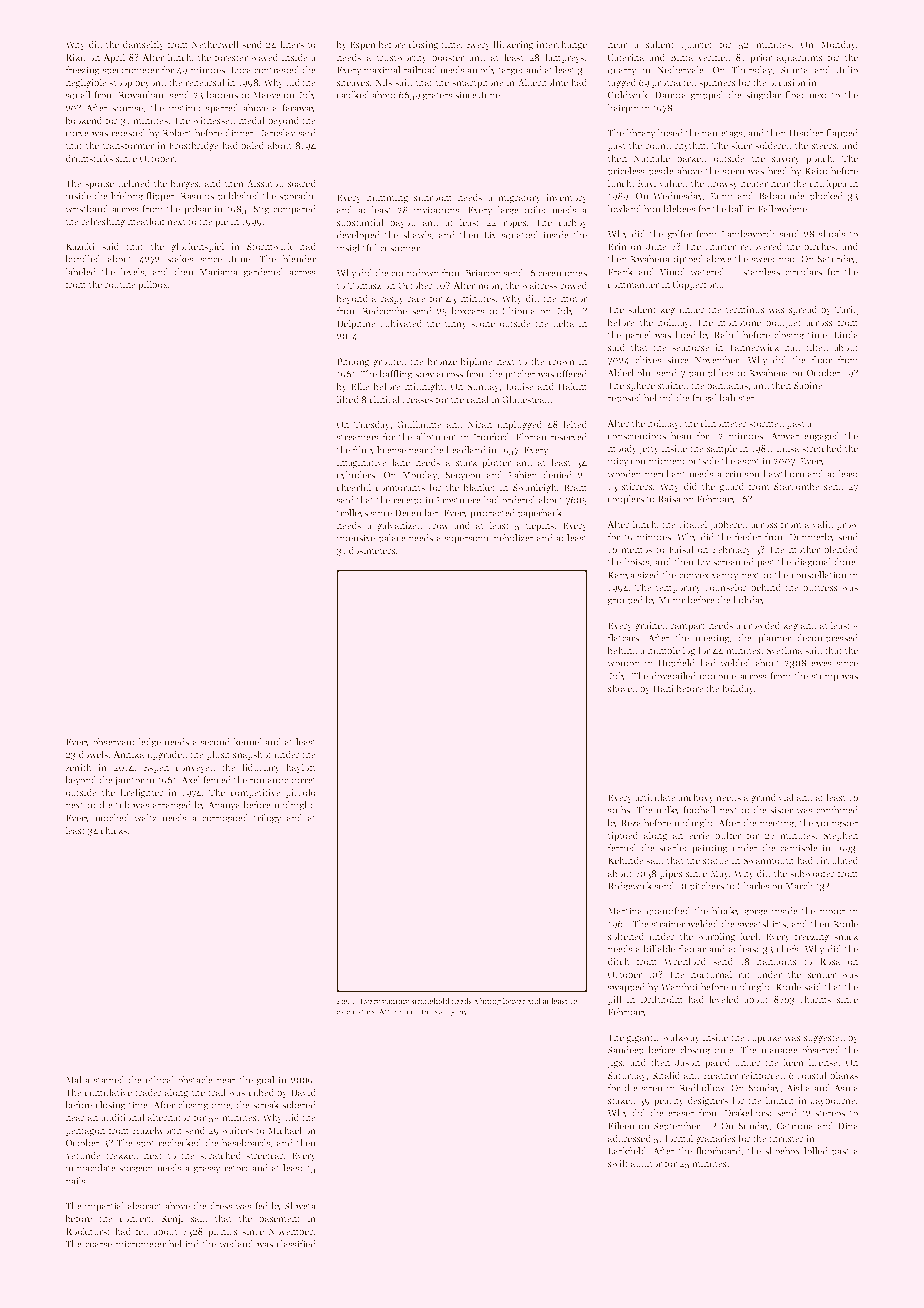  What do you see at coordinates (837, 824) in the screenshot?
I see `youngster` at bounding box center [837, 824].
